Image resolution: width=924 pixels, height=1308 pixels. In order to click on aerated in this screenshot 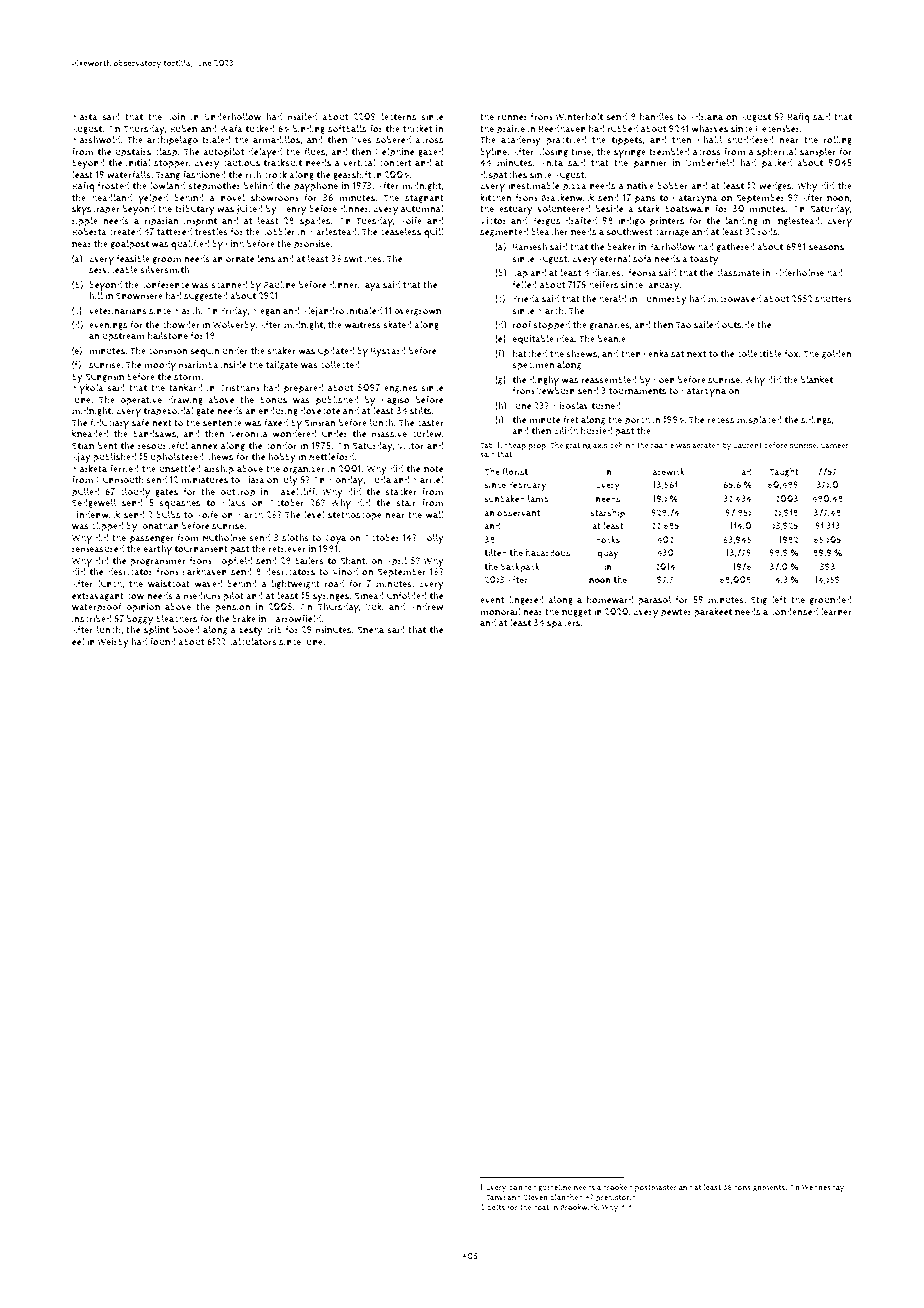, I will do `click(706, 445)`.
